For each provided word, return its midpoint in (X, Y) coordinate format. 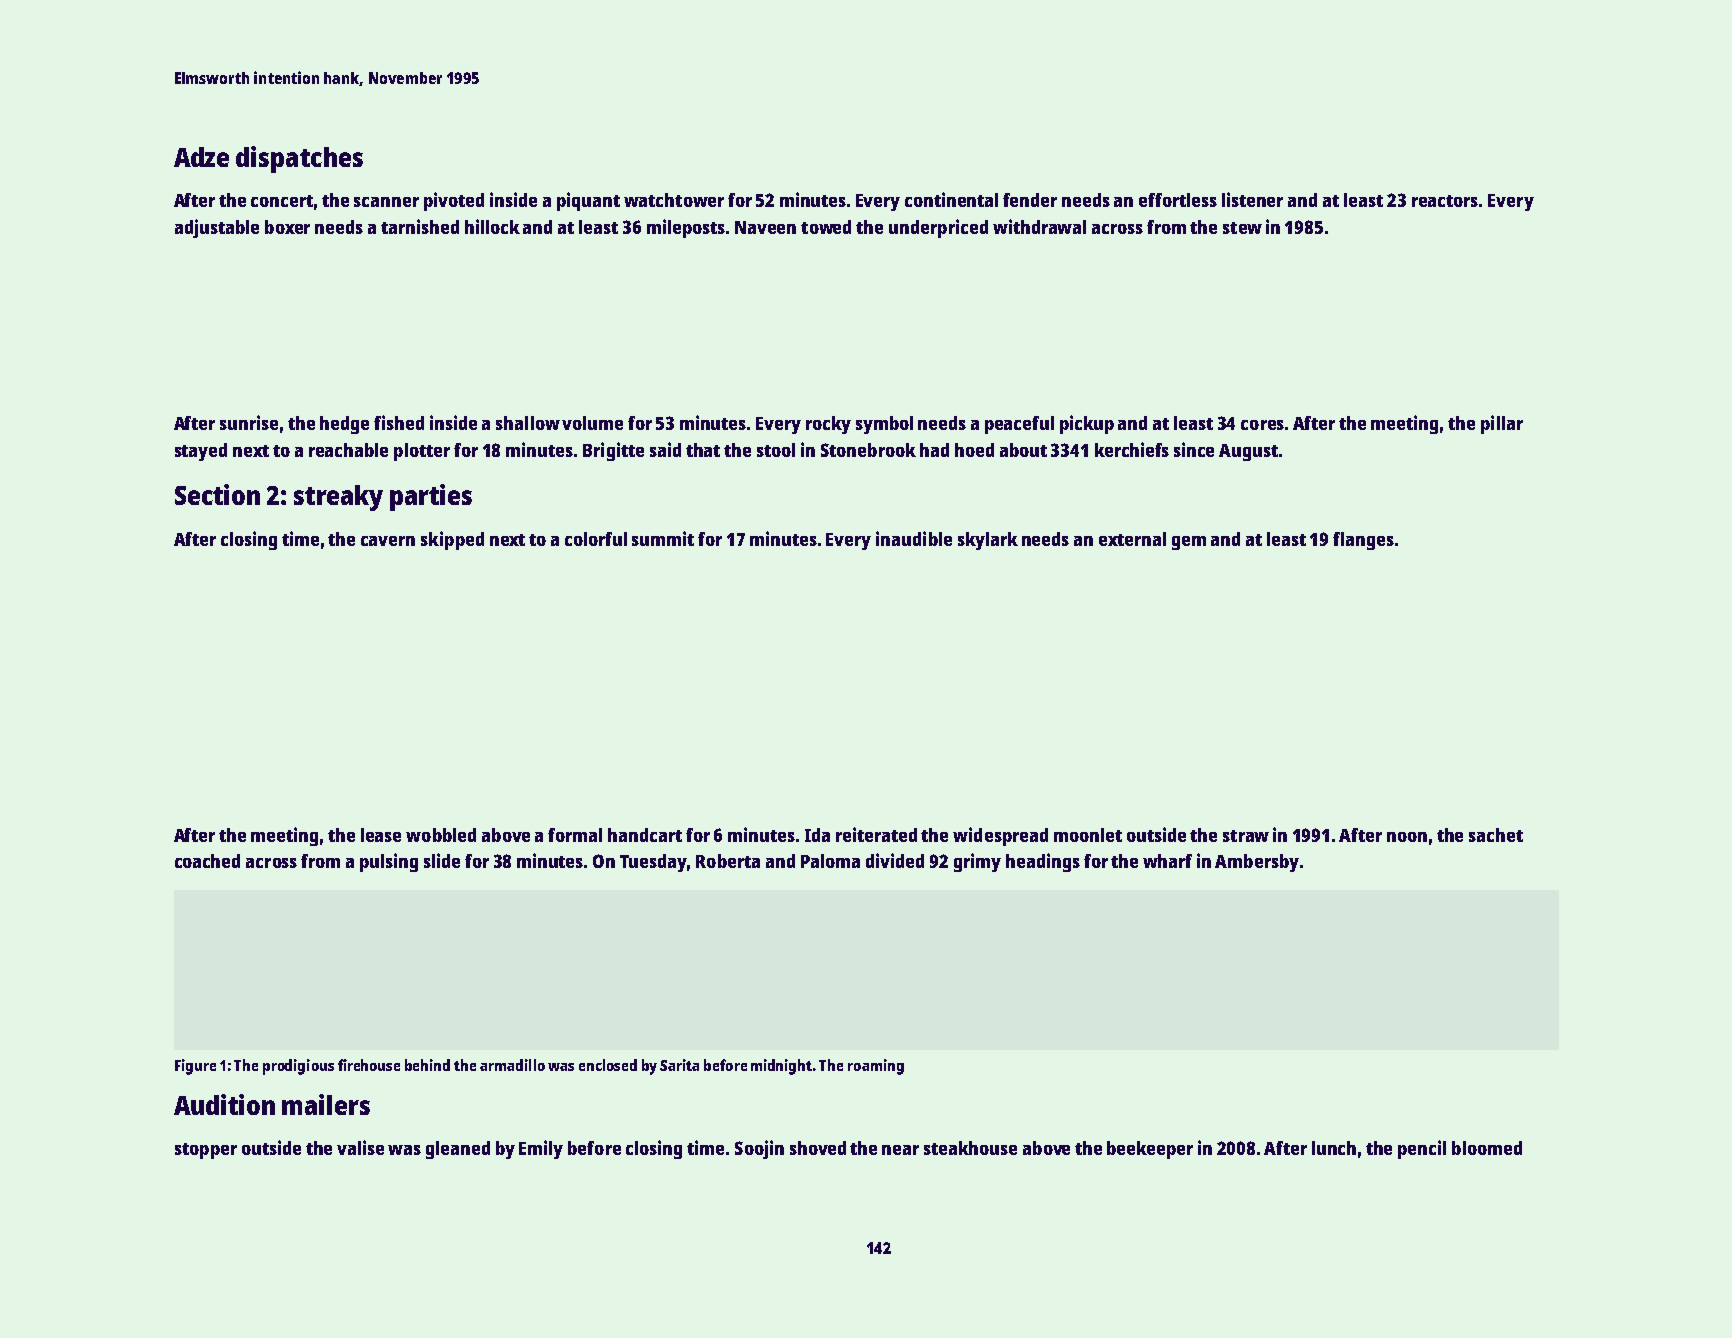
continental (951, 199)
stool (776, 450)
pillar (1502, 424)
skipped (452, 540)
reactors (1445, 201)
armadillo (512, 1065)
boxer (287, 227)
